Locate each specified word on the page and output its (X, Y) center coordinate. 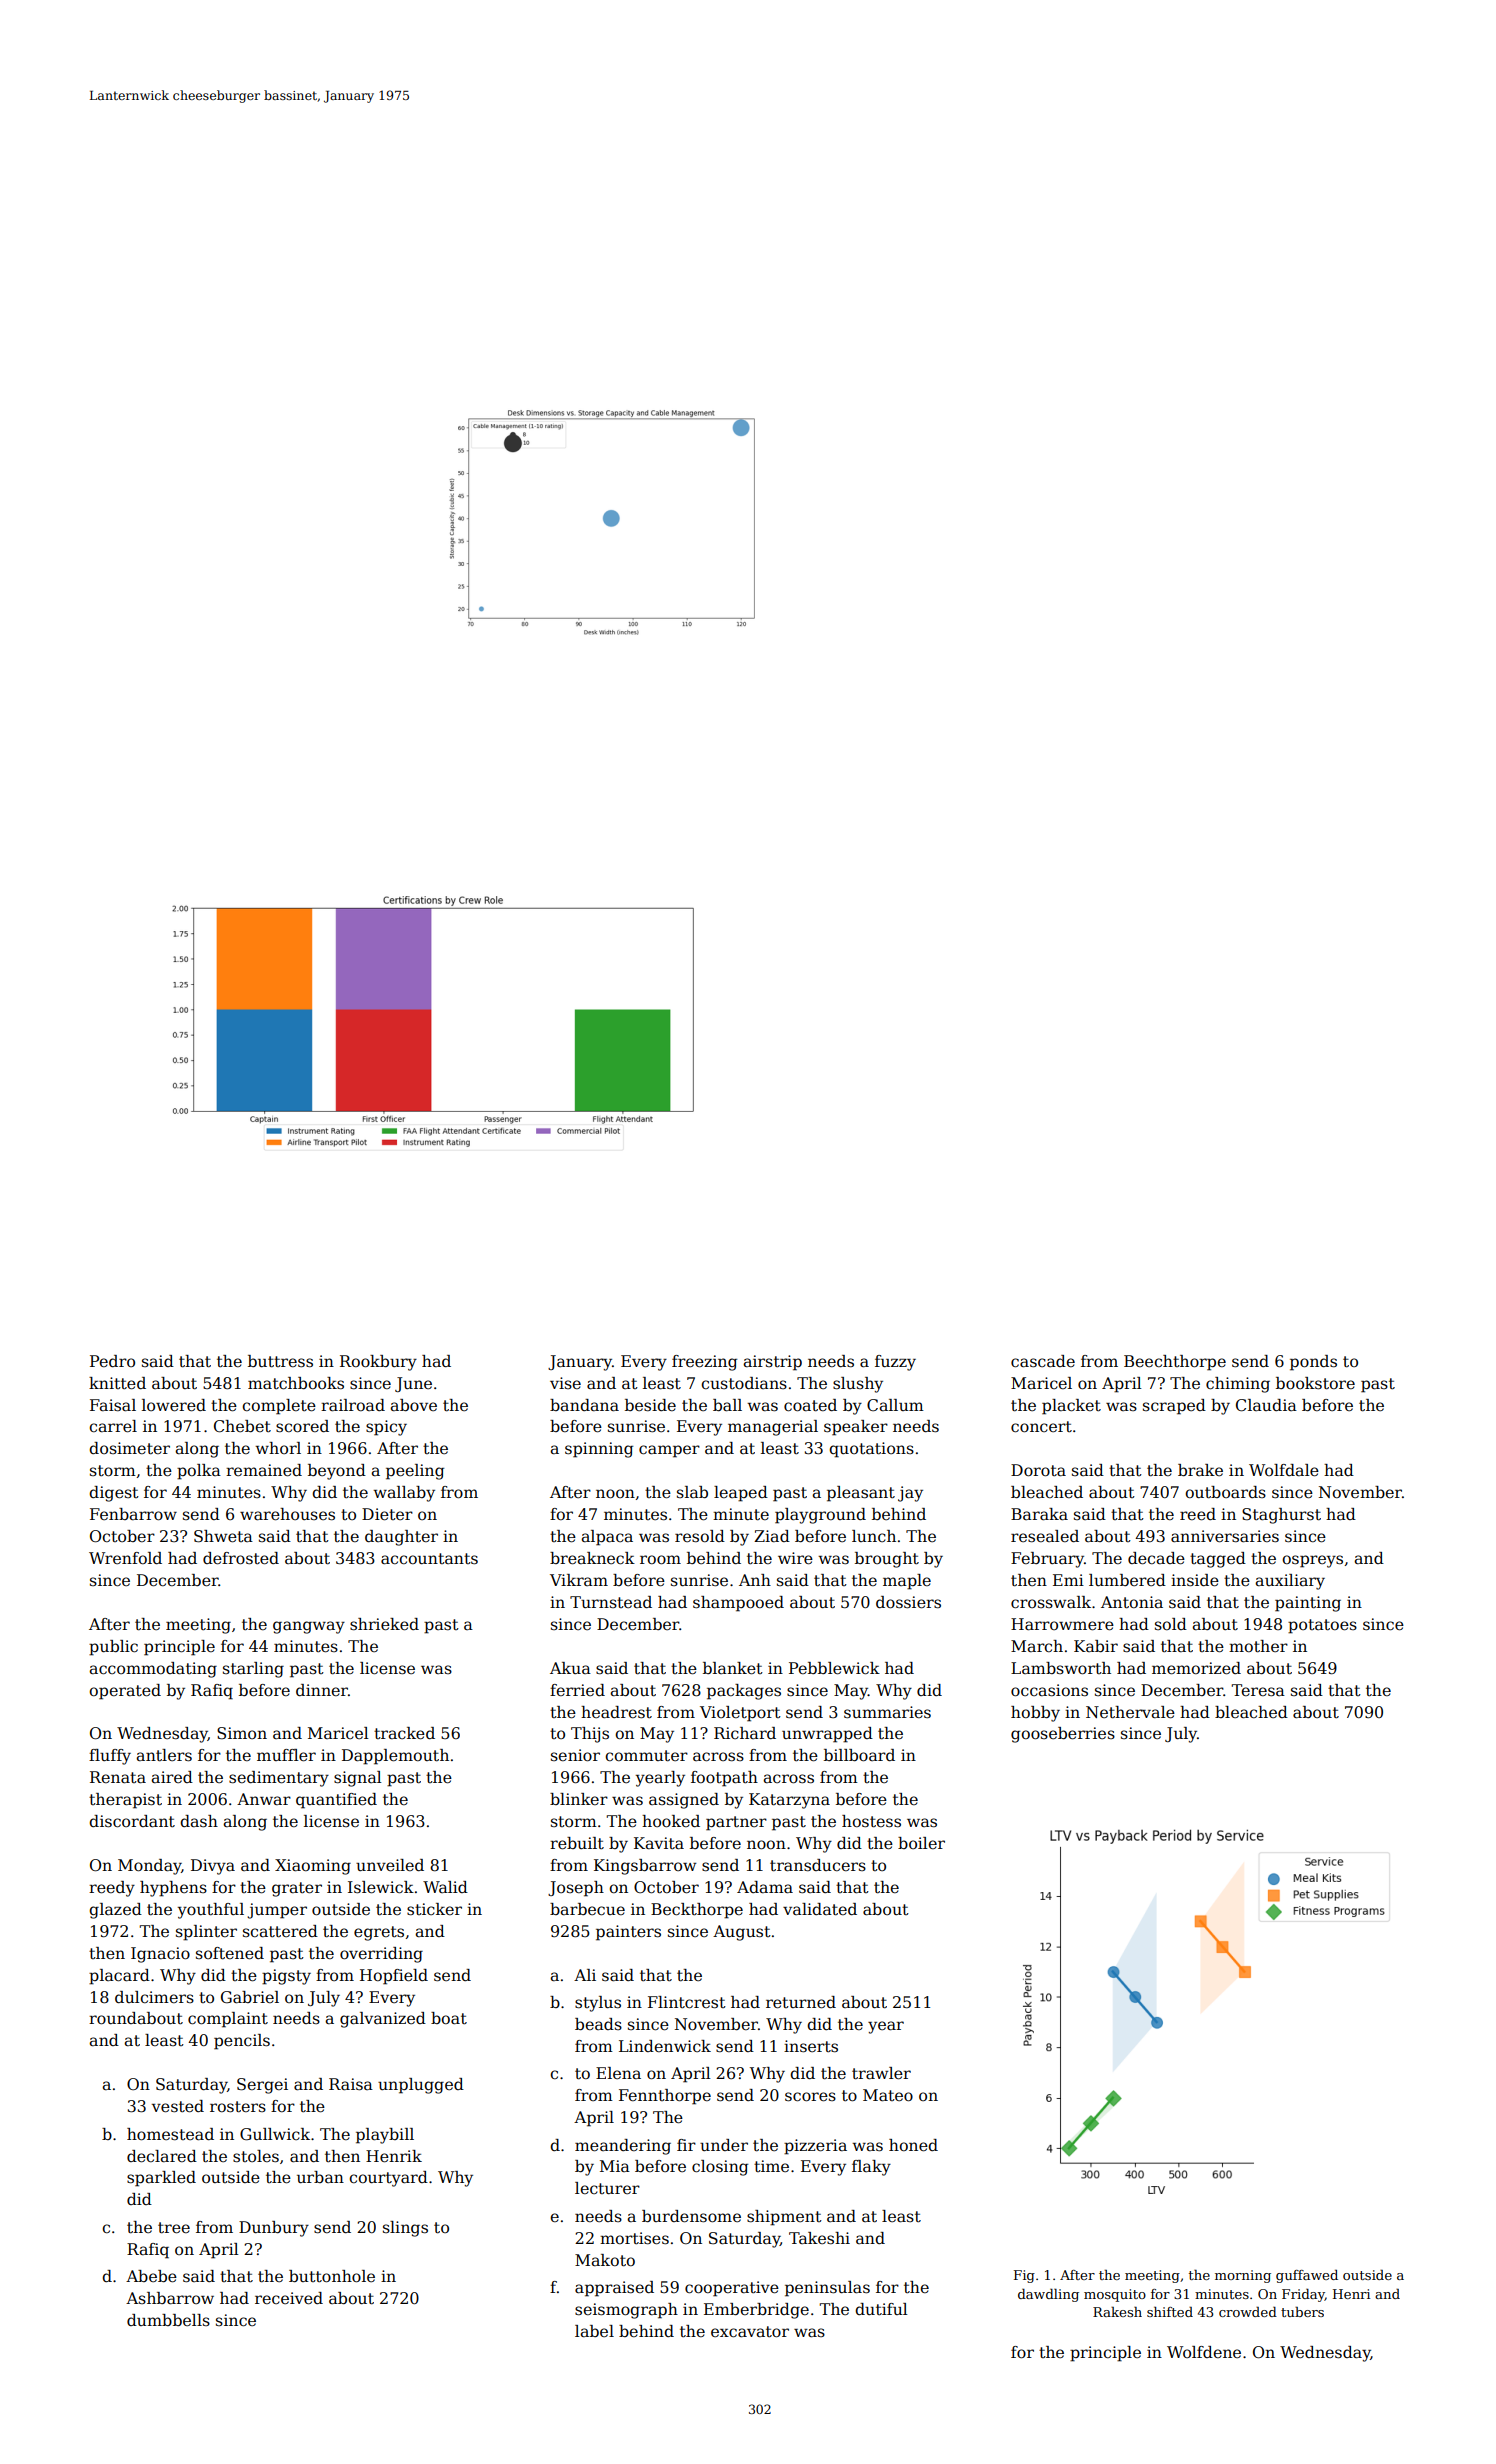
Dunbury (274, 2229)
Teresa (1258, 1690)
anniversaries (1225, 1536)
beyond (337, 1472)
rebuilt (577, 1843)
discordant (132, 1821)
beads (598, 2024)
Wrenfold (125, 1558)
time (771, 2166)
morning (1243, 2276)
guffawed (1307, 2276)
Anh (755, 1580)
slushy (858, 1385)
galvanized (383, 2020)
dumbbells (168, 2320)
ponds (1313, 1363)
